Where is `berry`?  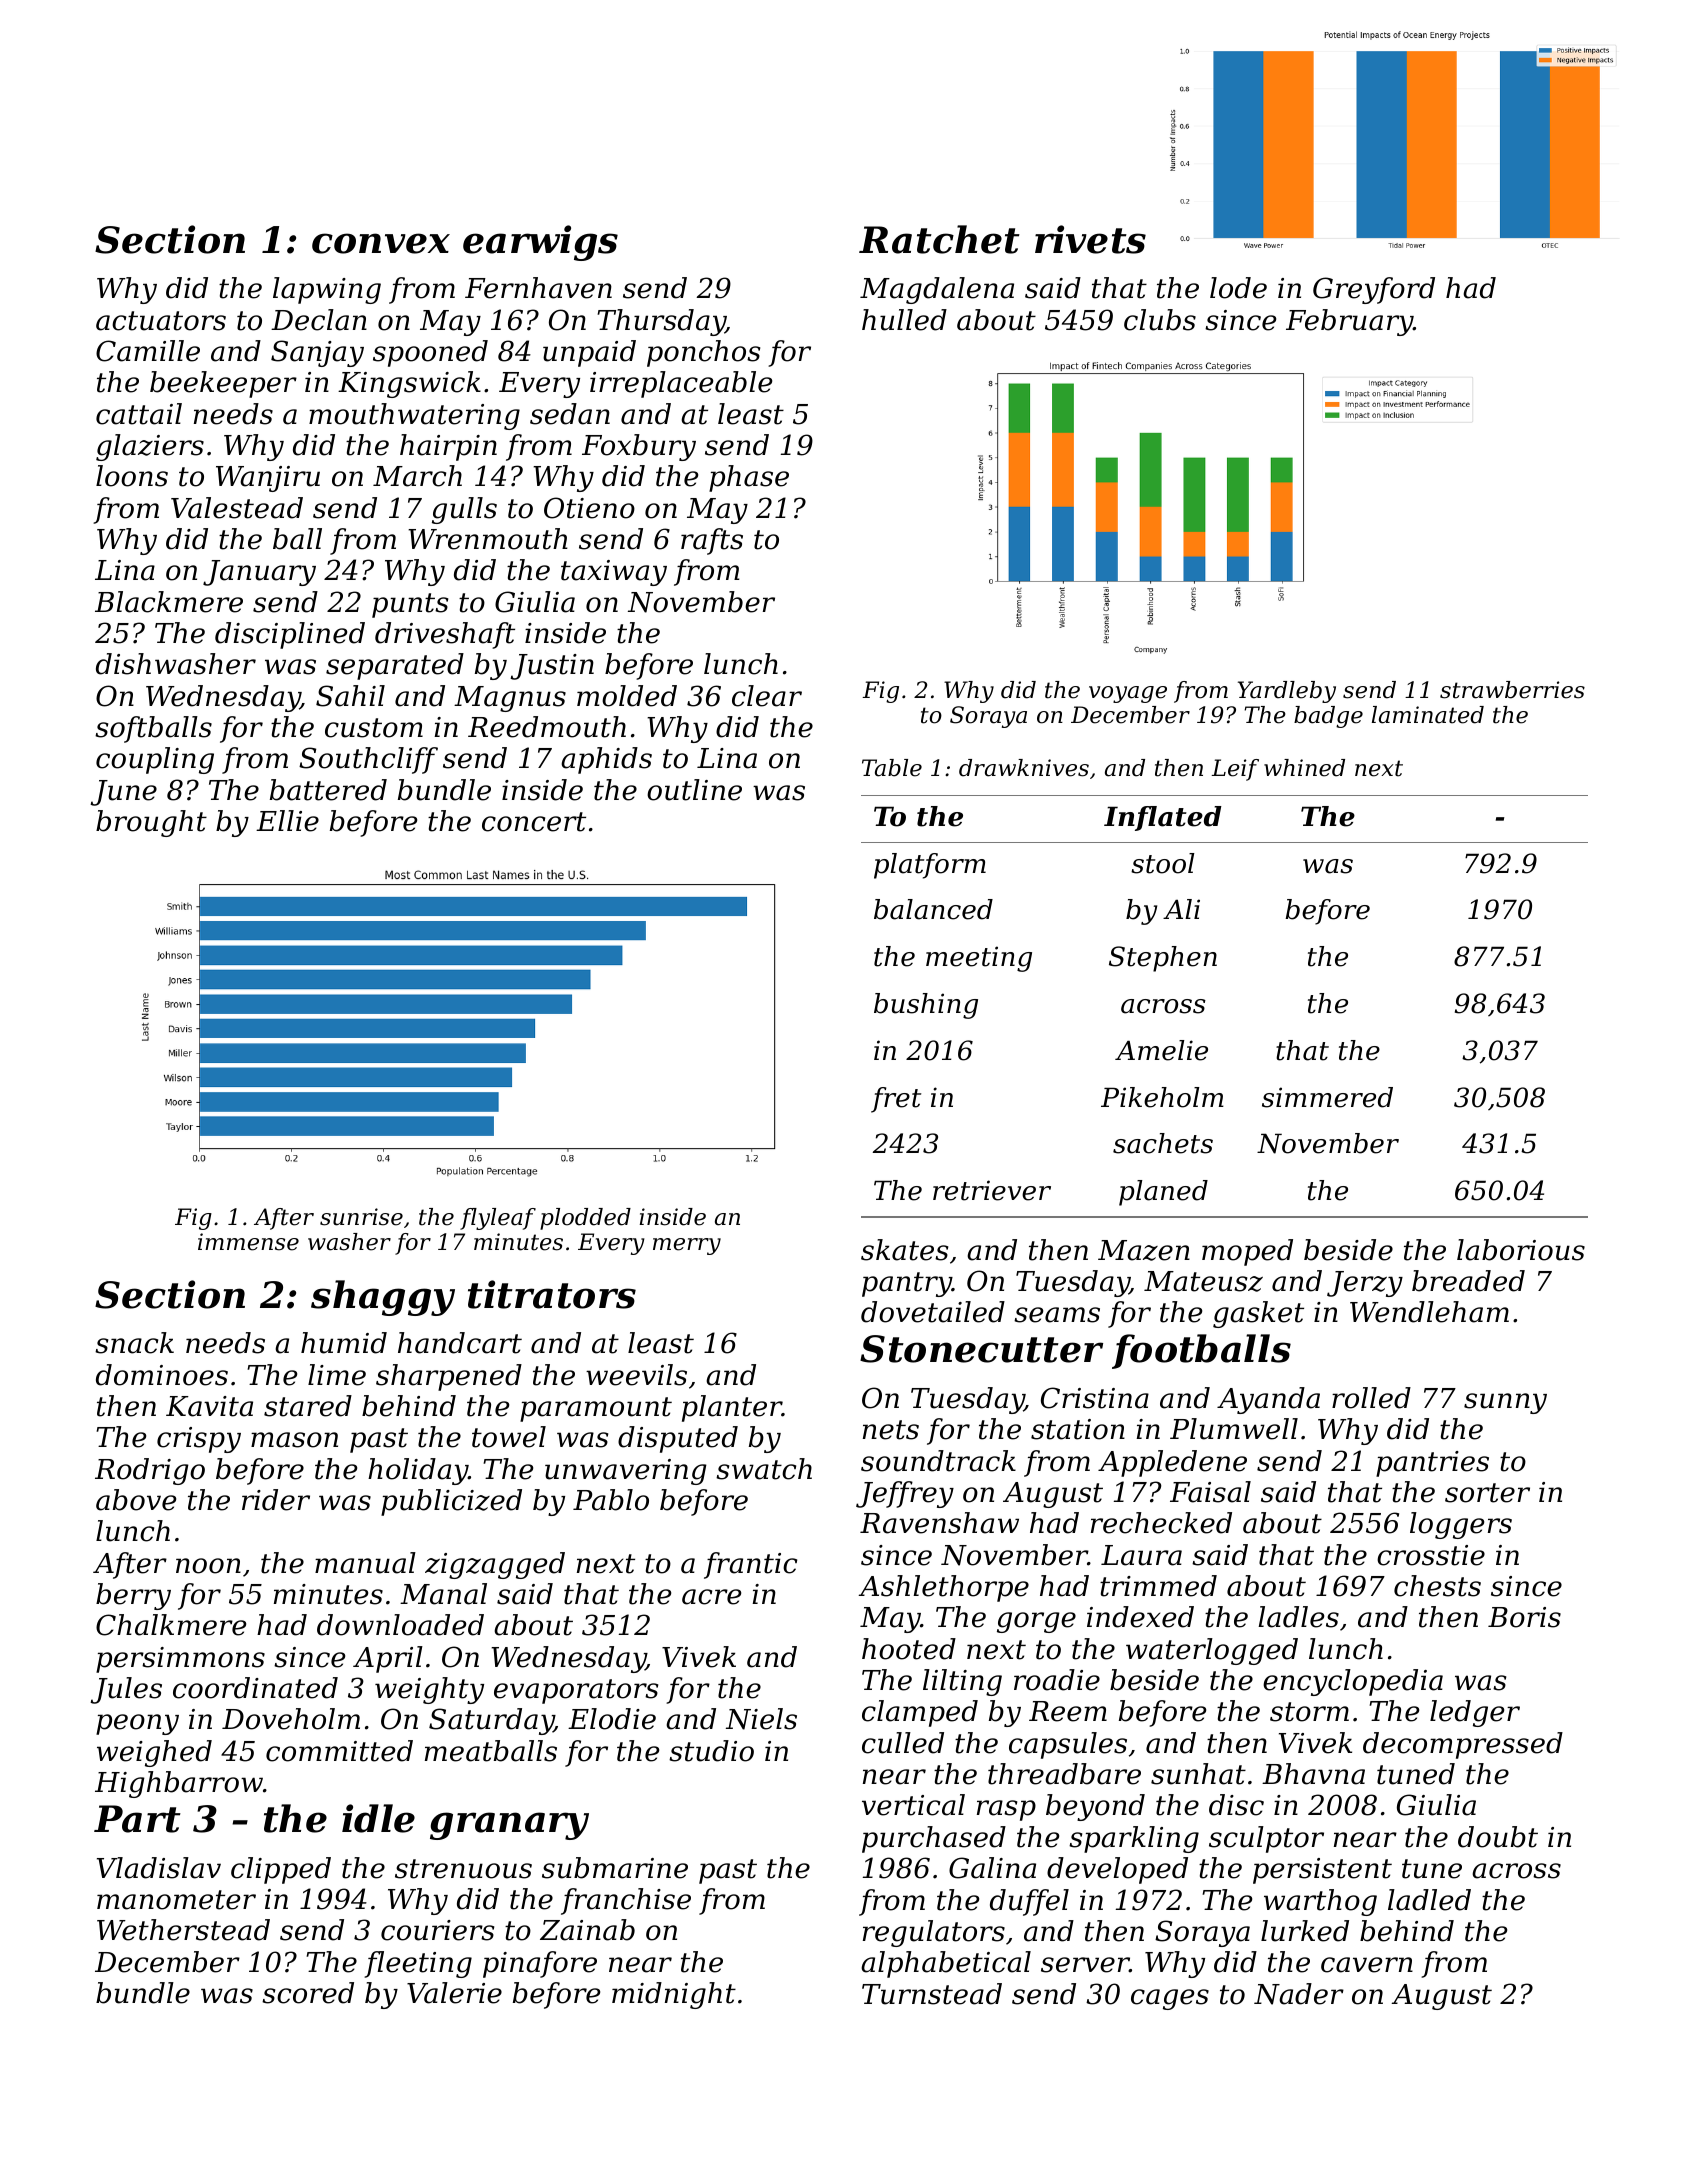 berry is located at coordinates (133, 1596).
